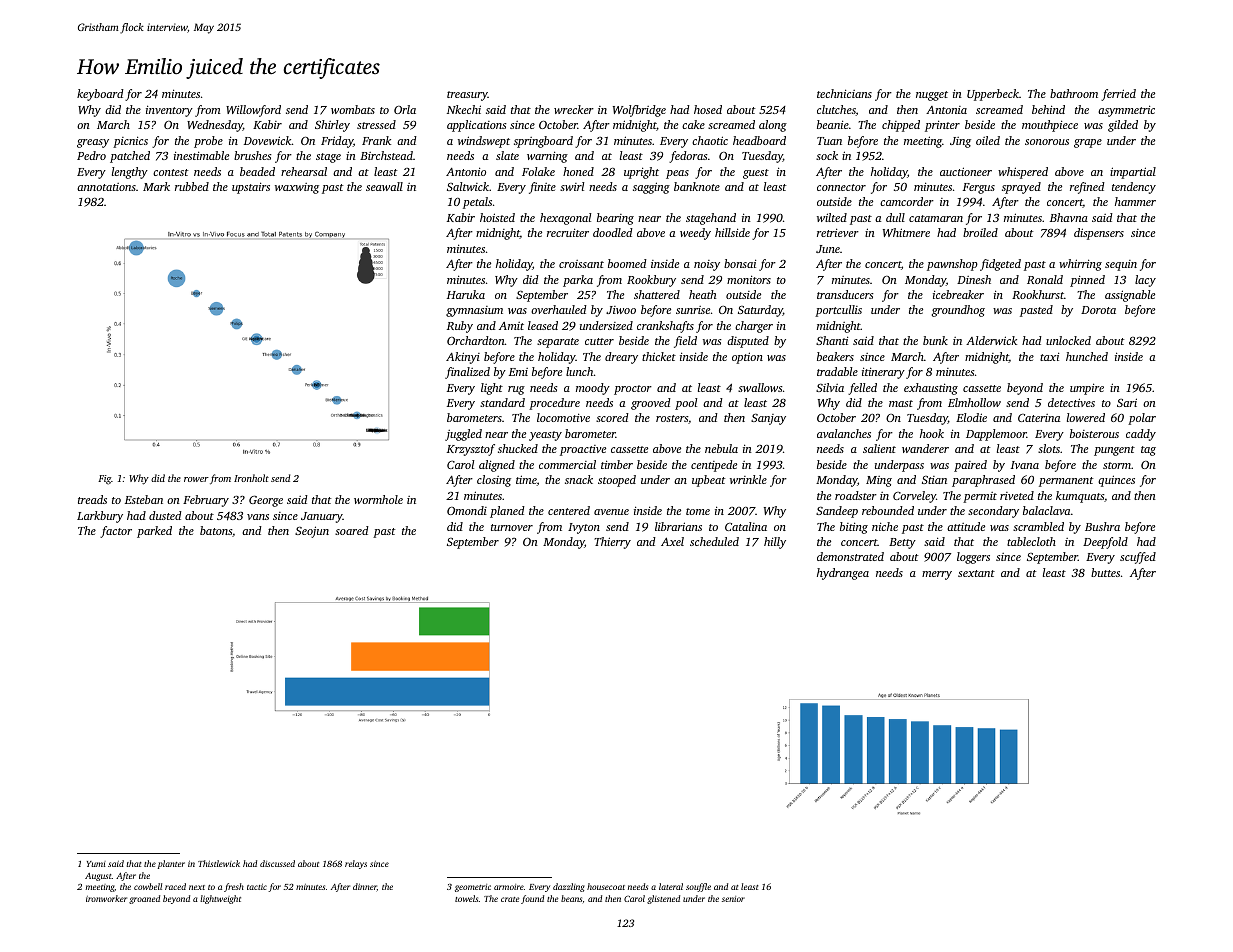  Describe the element at coordinates (612, 543) in the screenshot. I see `Thierry` at that location.
